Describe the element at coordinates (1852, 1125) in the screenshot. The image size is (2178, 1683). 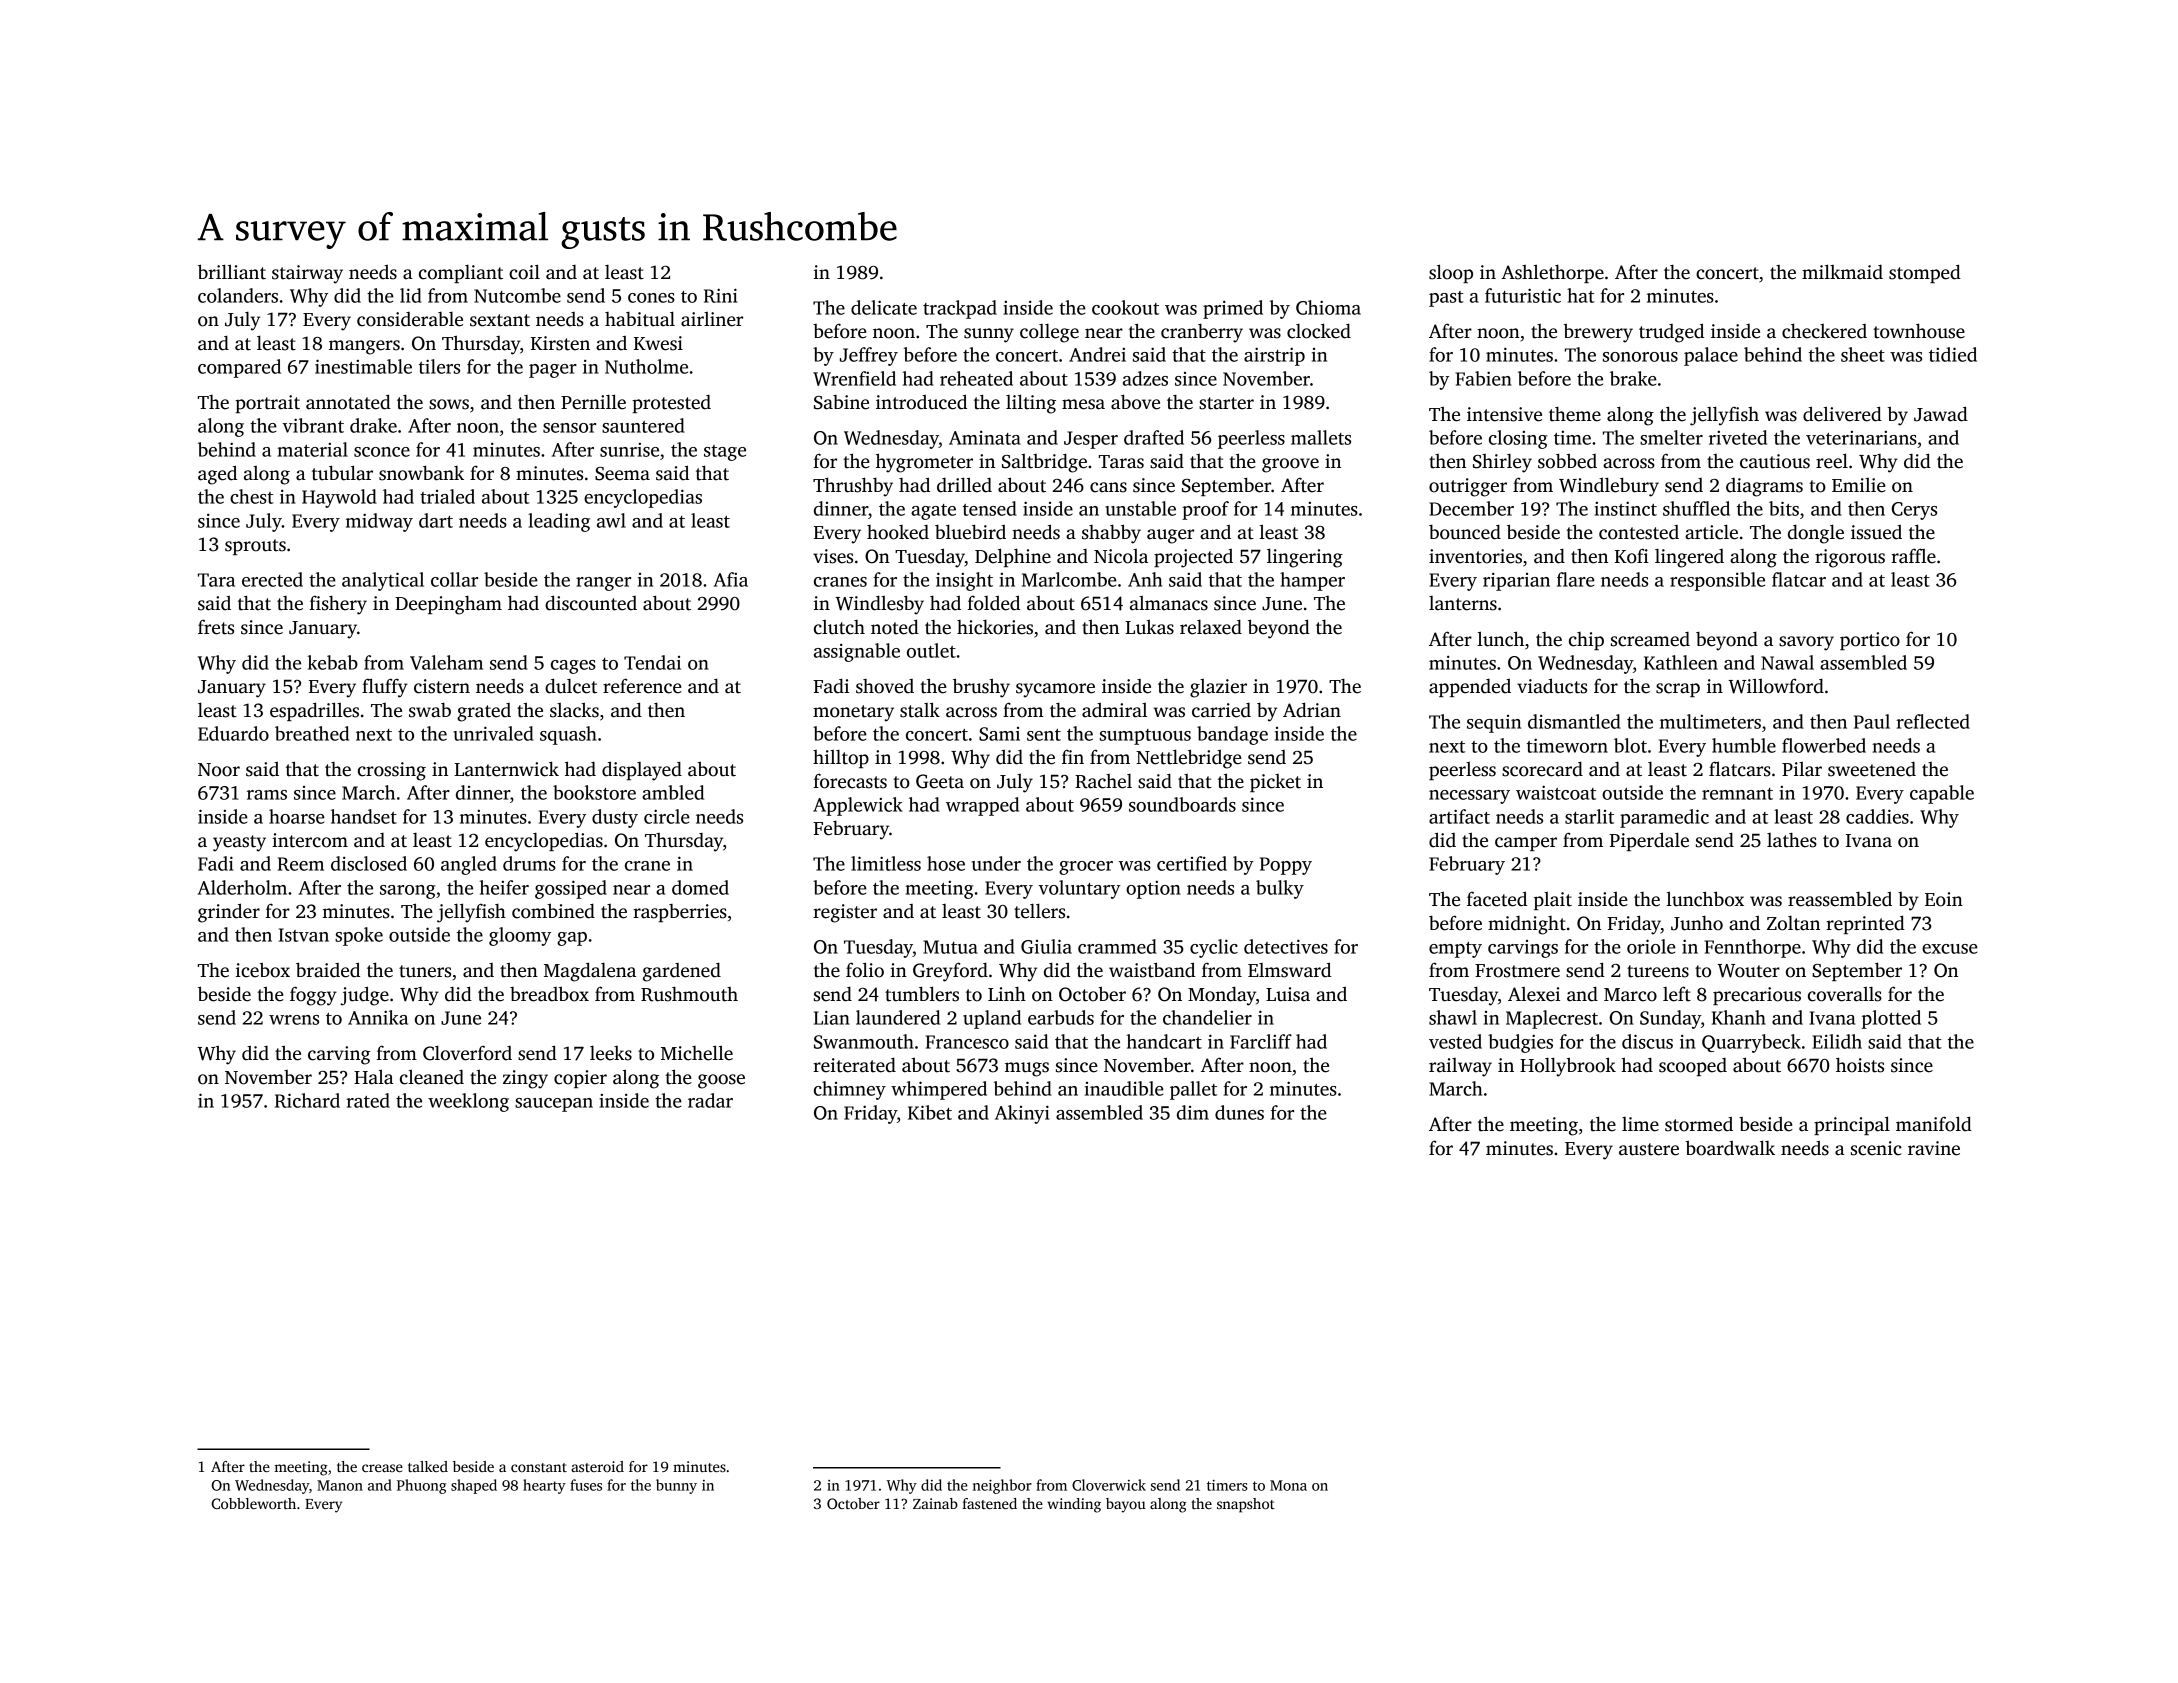
I see `principal` at that location.
